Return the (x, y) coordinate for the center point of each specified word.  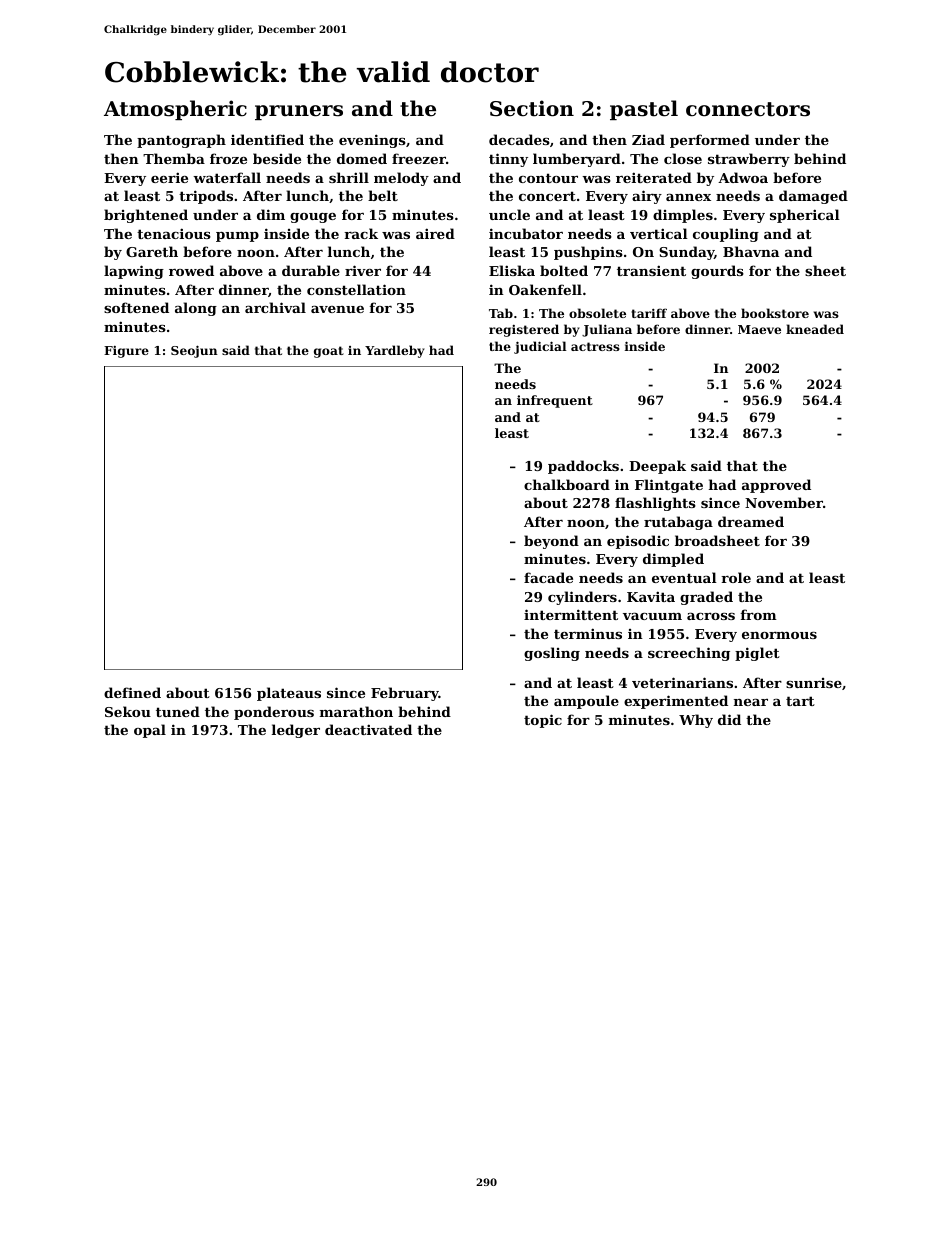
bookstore (775, 313)
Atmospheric (175, 110)
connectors (748, 109)
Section (532, 108)
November (784, 502)
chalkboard (567, 484)
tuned (178, 711)
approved (776, 486)
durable (311, 270)
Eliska (512, 270)
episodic (638, 542)
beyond (551, 542)
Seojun (194, 351)
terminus (588, 633)
